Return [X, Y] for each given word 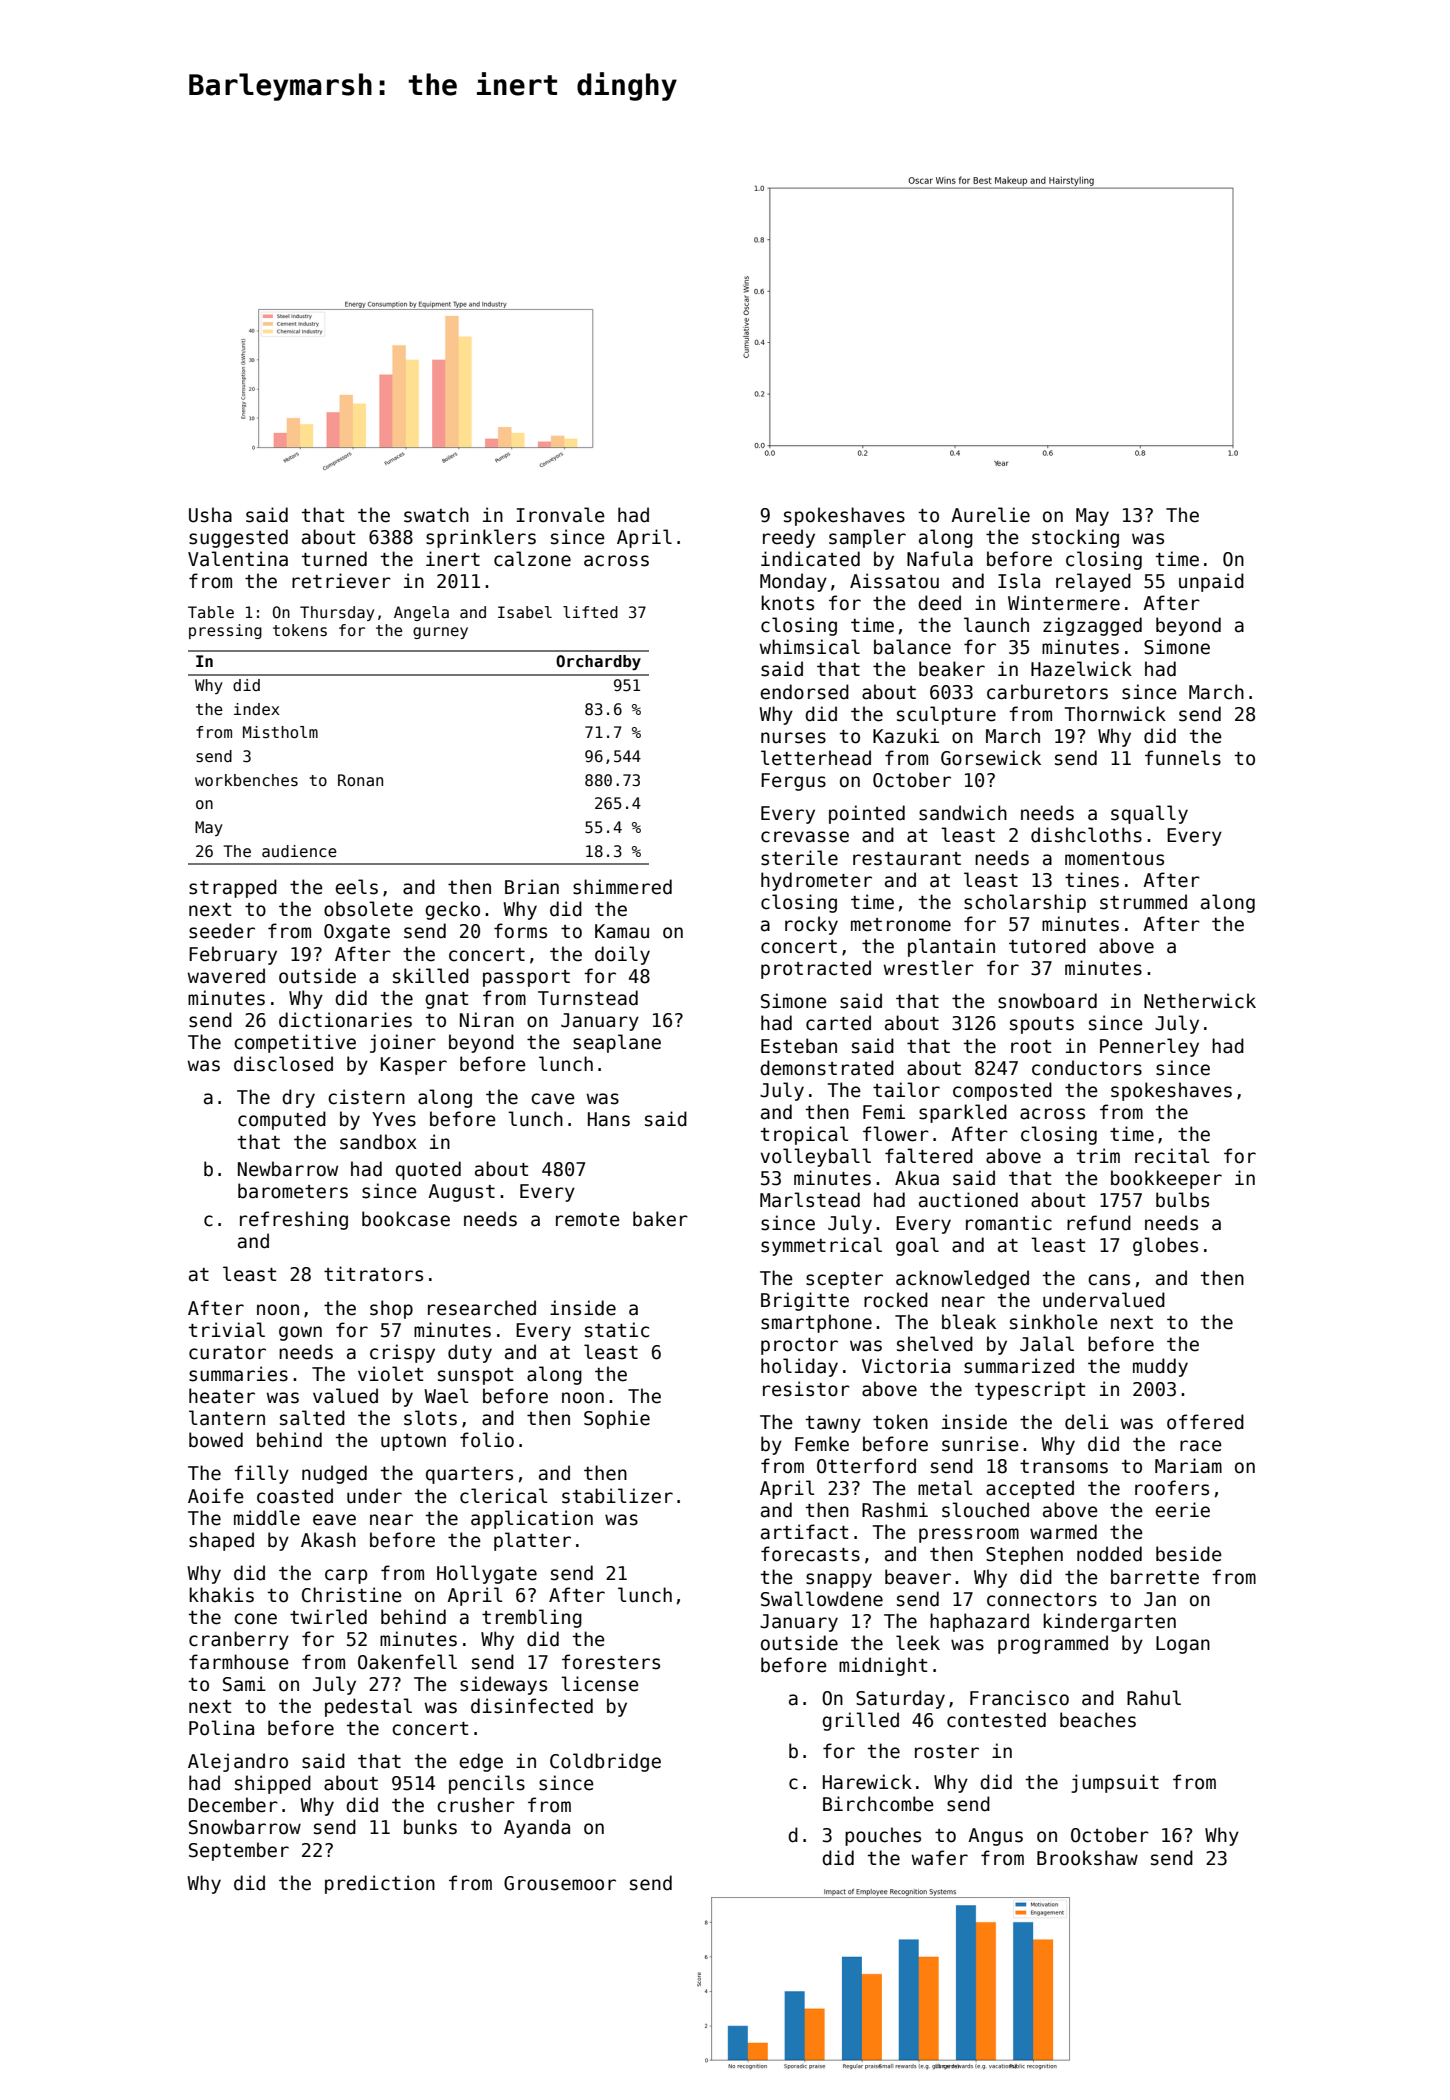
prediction [380, 1884]
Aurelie [990, 515]
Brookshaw [1087, 1858]
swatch [436, 515]
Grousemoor [560, 1883]
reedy [789, 538]
